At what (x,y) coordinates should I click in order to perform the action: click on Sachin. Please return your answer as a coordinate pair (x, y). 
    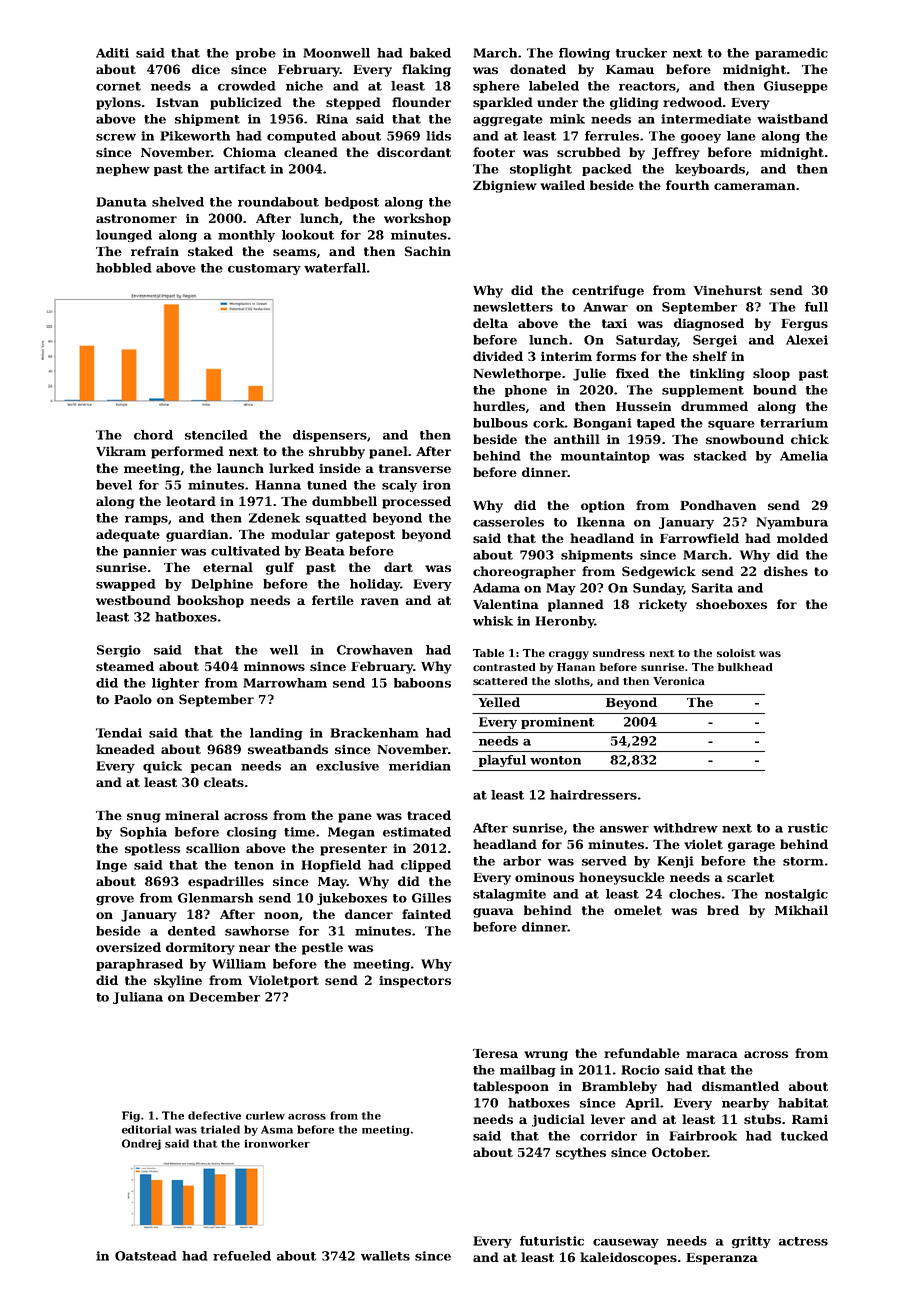
    Looking at the image, I should click on (428, 251).
